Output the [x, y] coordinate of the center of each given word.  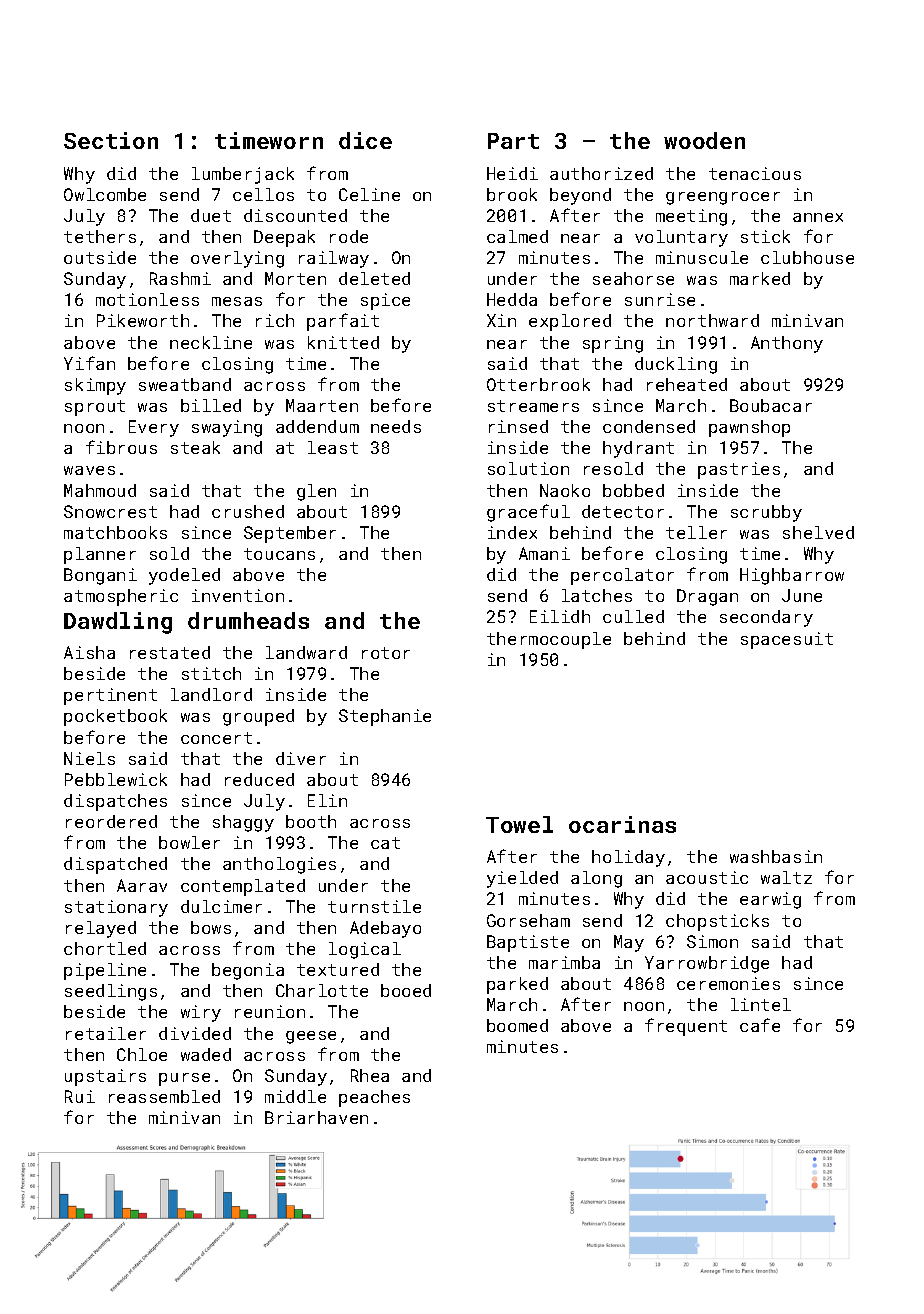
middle [295, 1096]
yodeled [184, 576]
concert [216, 738]
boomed [517, 1025]
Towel [519, 824]
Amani [544, 553]
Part [513, 141]
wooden [704, 140]
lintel [761, 1004]
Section [111, 140]
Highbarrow [792, 576]
